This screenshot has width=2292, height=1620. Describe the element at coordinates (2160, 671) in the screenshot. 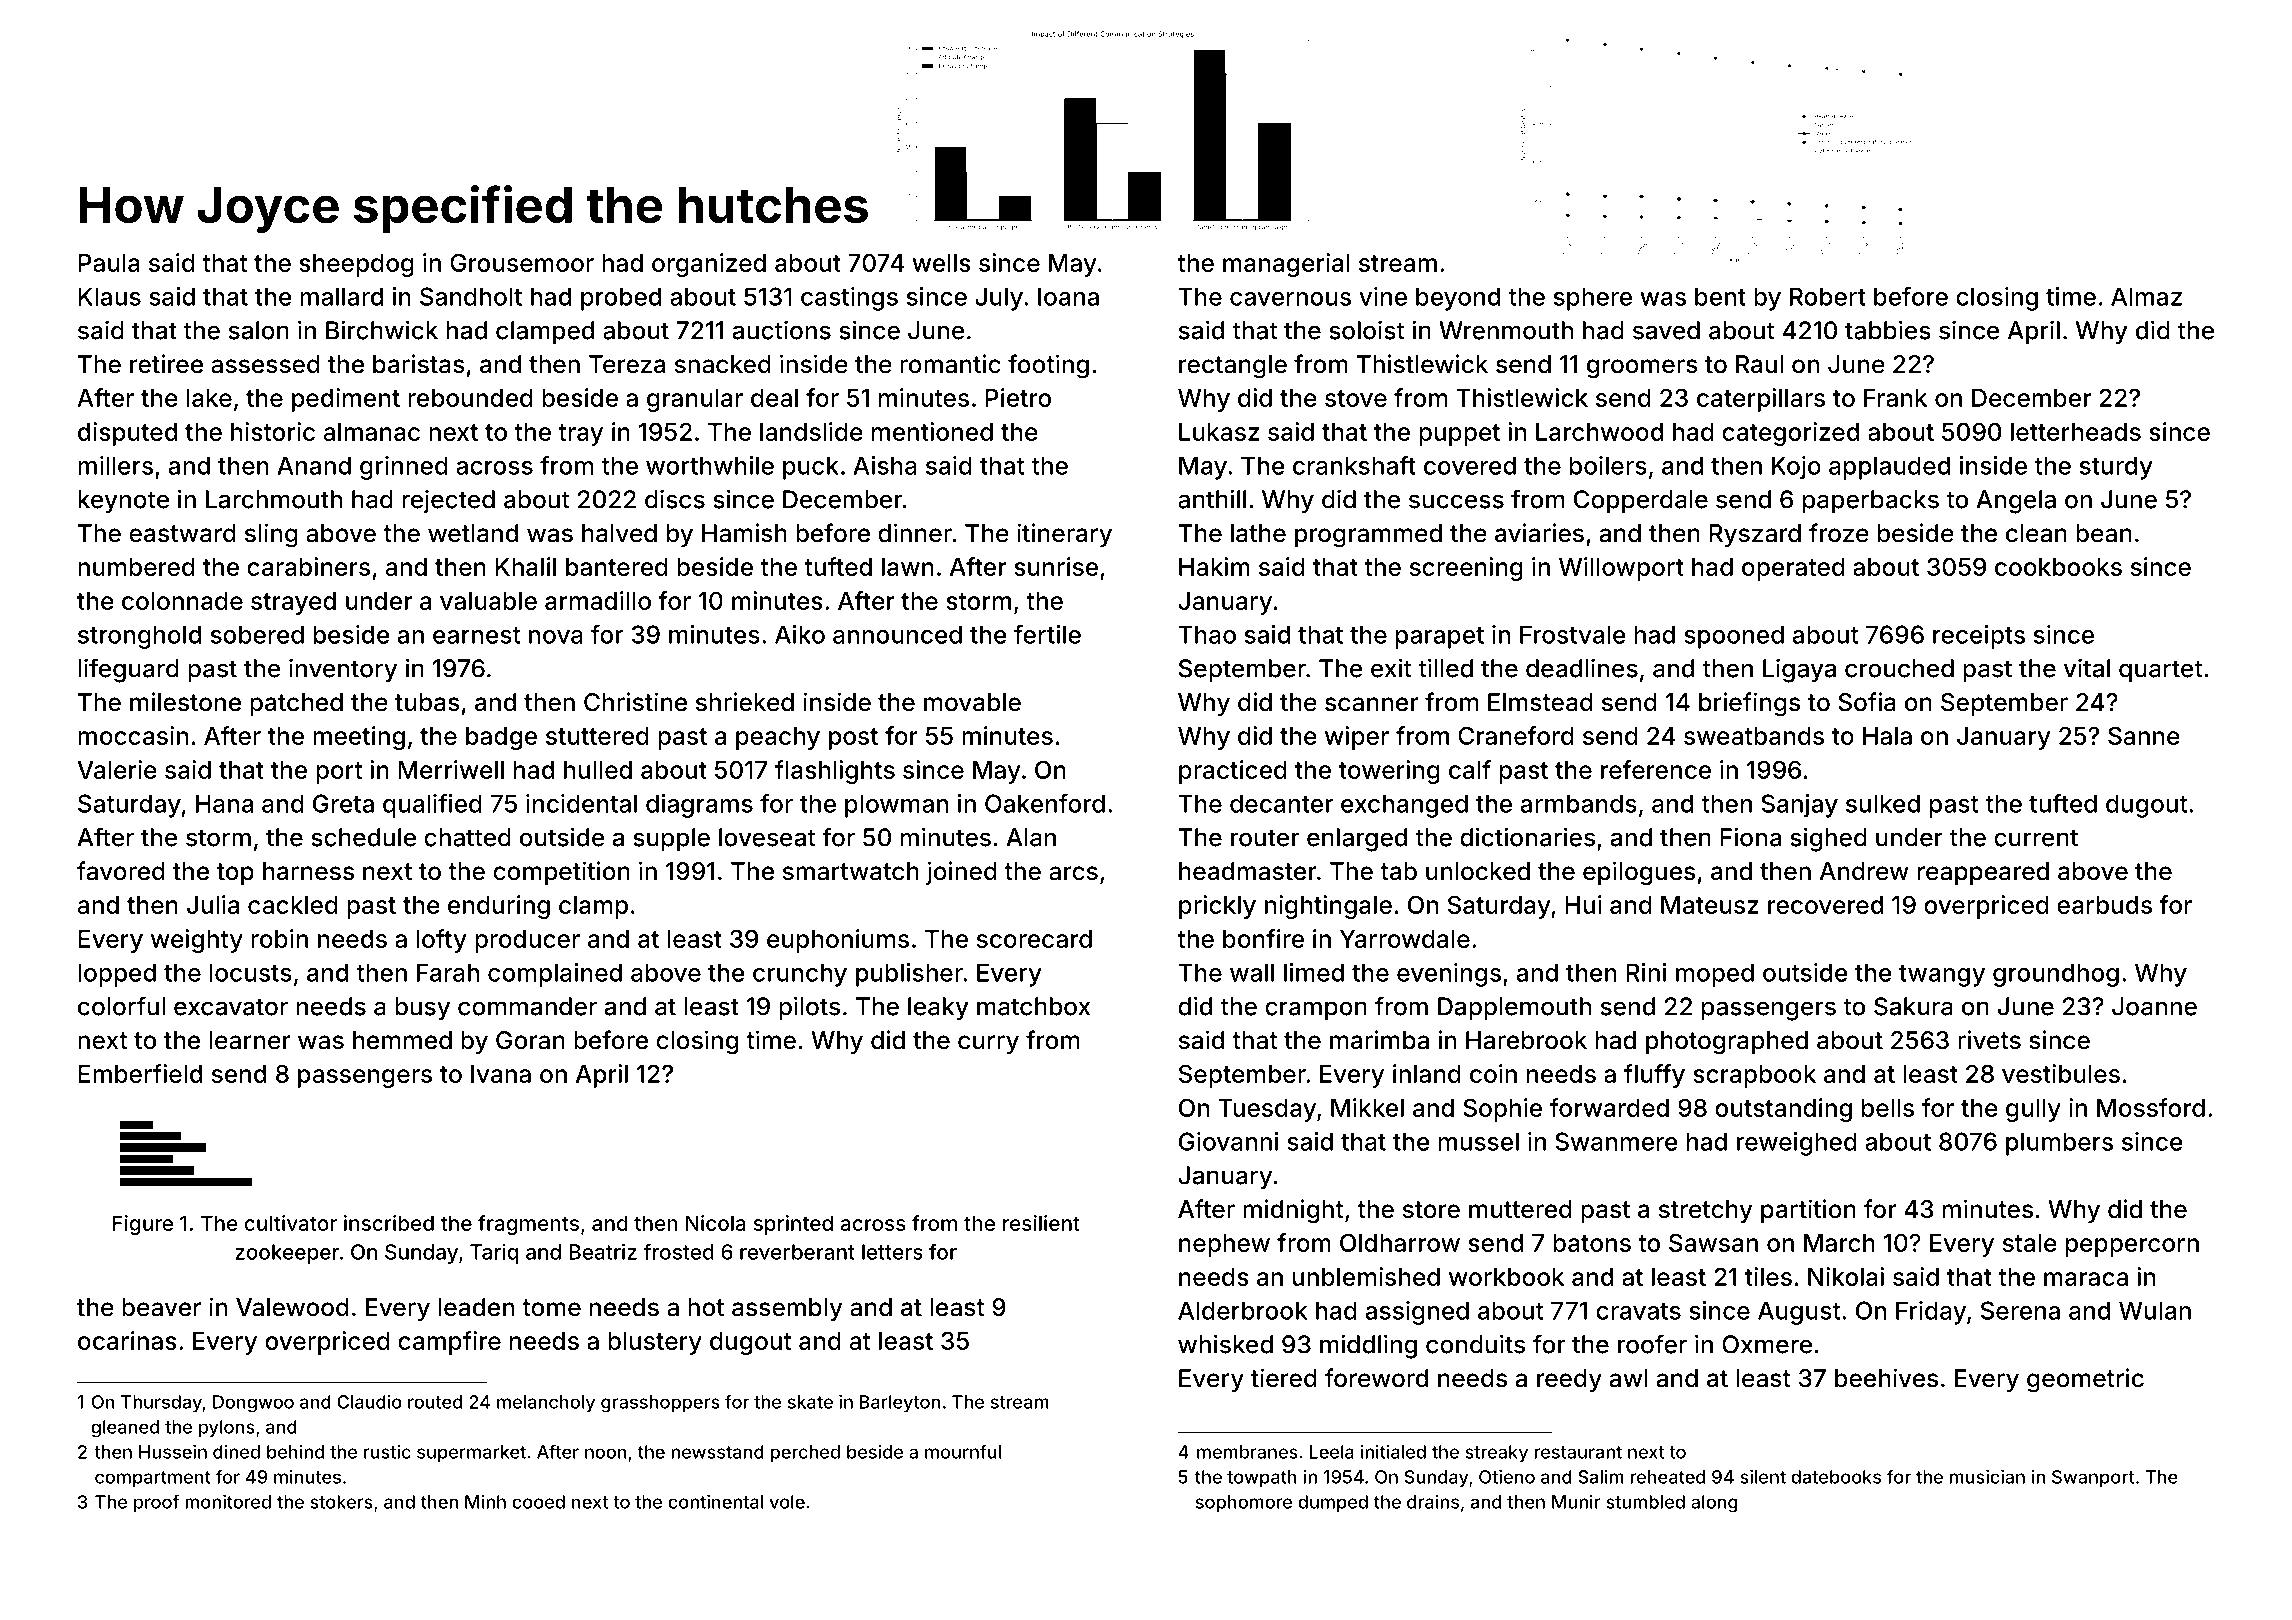

I see `quartet` at that location.
